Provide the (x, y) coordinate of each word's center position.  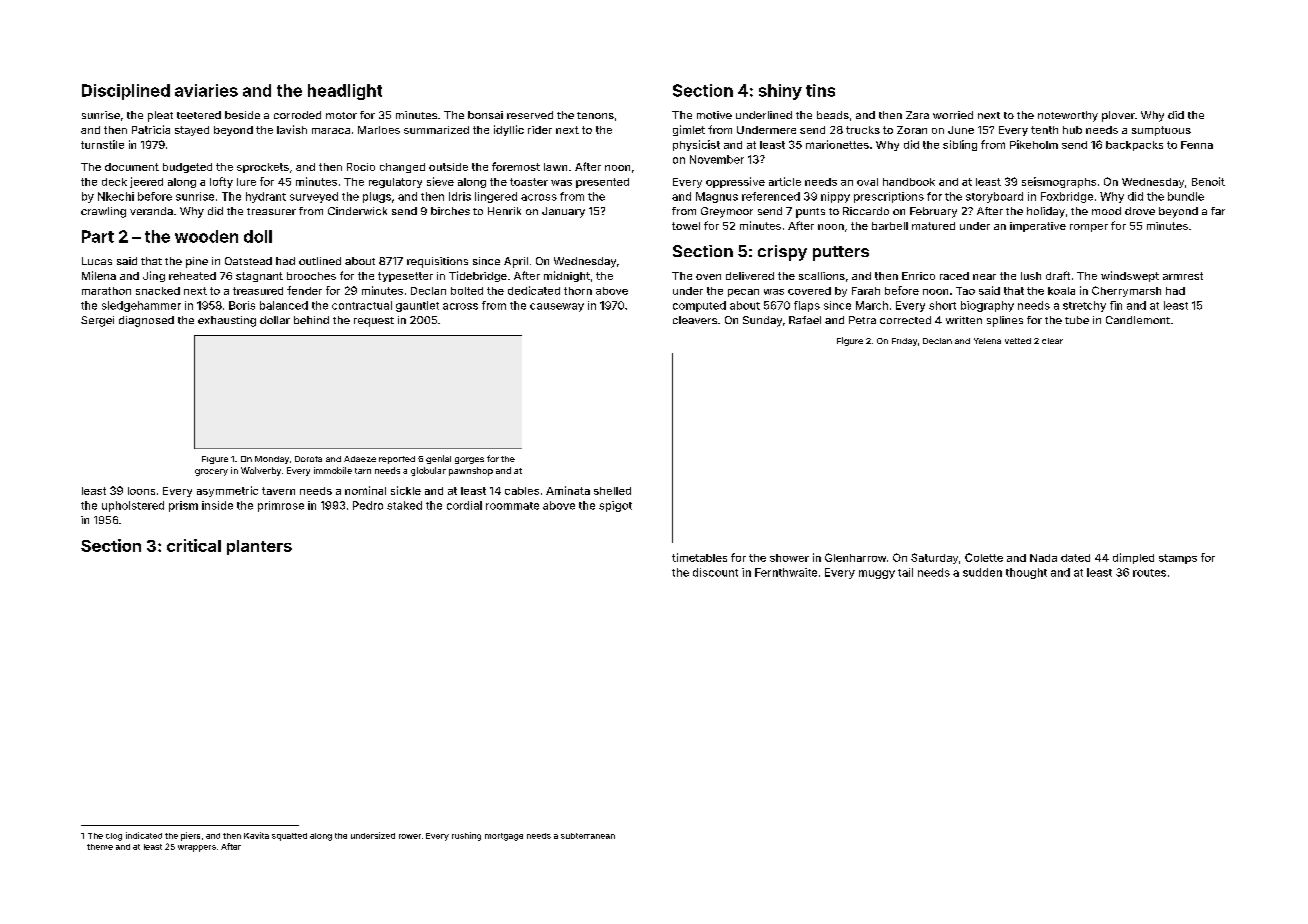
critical (194, 545)
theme (100, 847)
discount (715, 572)
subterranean (588, 836)
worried (953, 115)
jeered (146, 182)
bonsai (485, 115)
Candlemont (1138, 320)
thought (1026, 573)
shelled (612, 491)
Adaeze (360, 459)
